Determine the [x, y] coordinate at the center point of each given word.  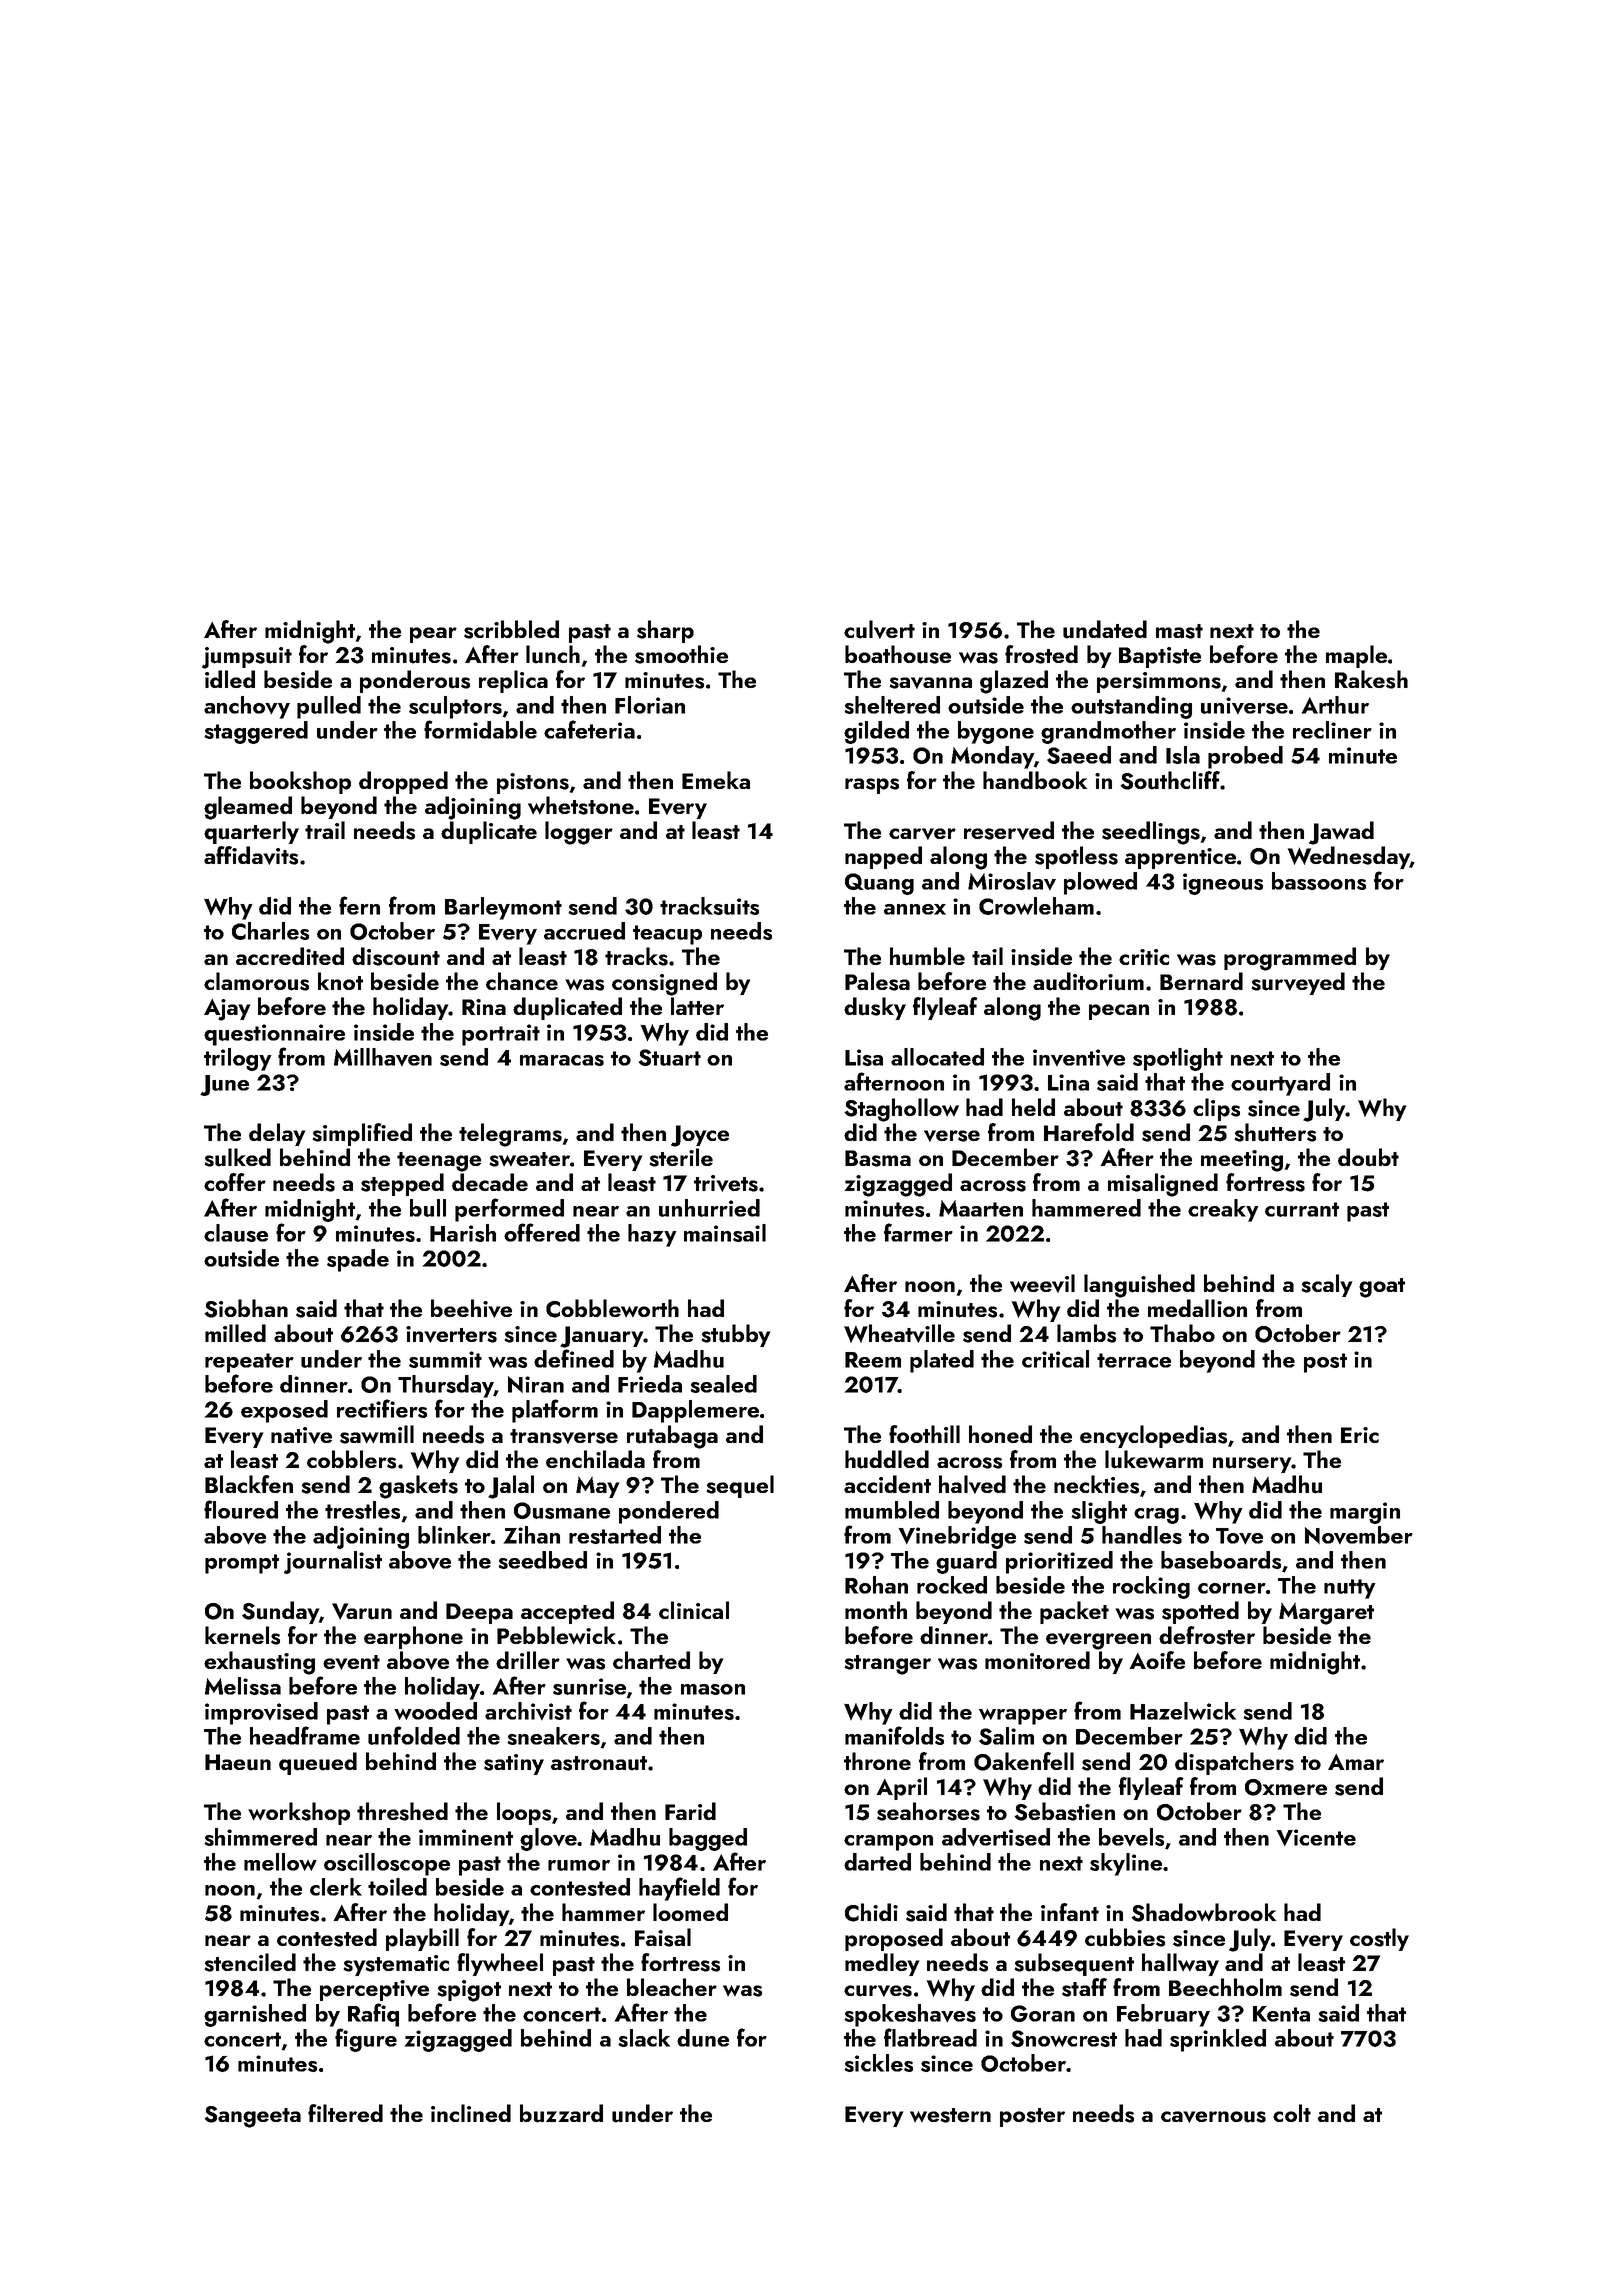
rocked [952, 1585]
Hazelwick [1183, 1711]
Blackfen [249, 1484]
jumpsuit [247, 658]
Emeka [716, 780]
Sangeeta [252, 2117]
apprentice [1180, 858]
